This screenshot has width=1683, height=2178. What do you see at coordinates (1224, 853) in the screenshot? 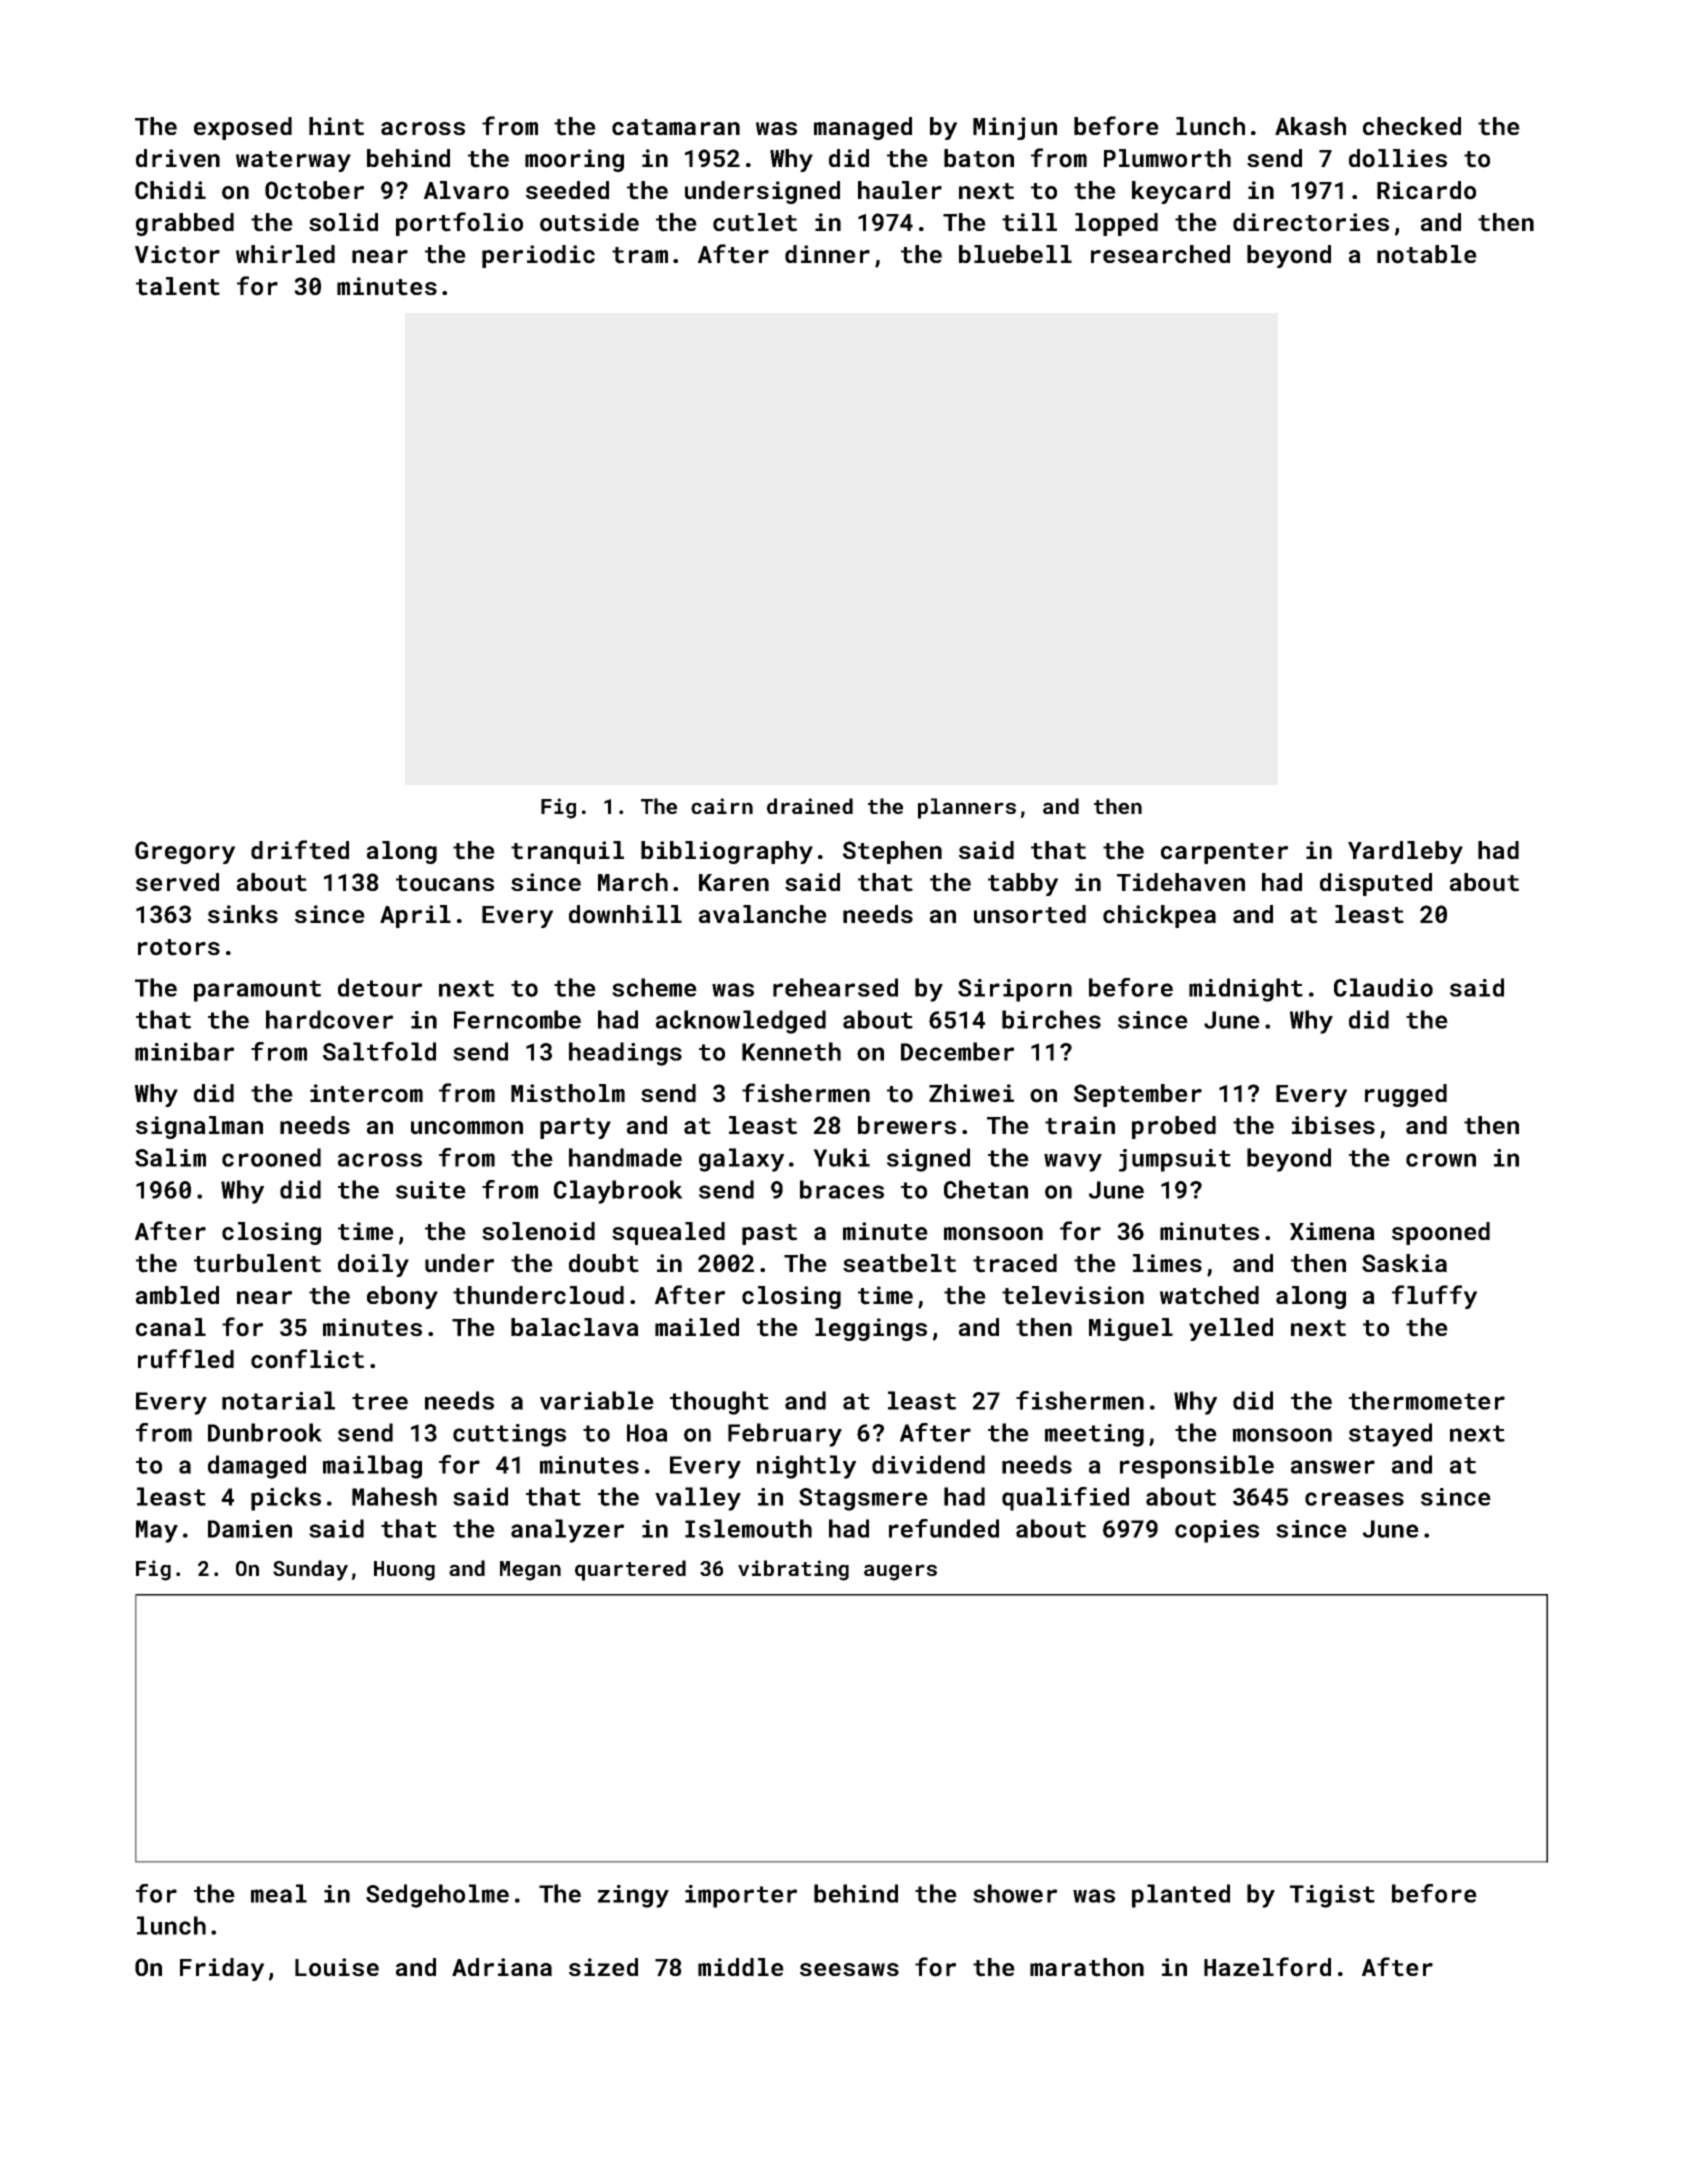
I see `carpenter` at bounding box center [1224, 853].
